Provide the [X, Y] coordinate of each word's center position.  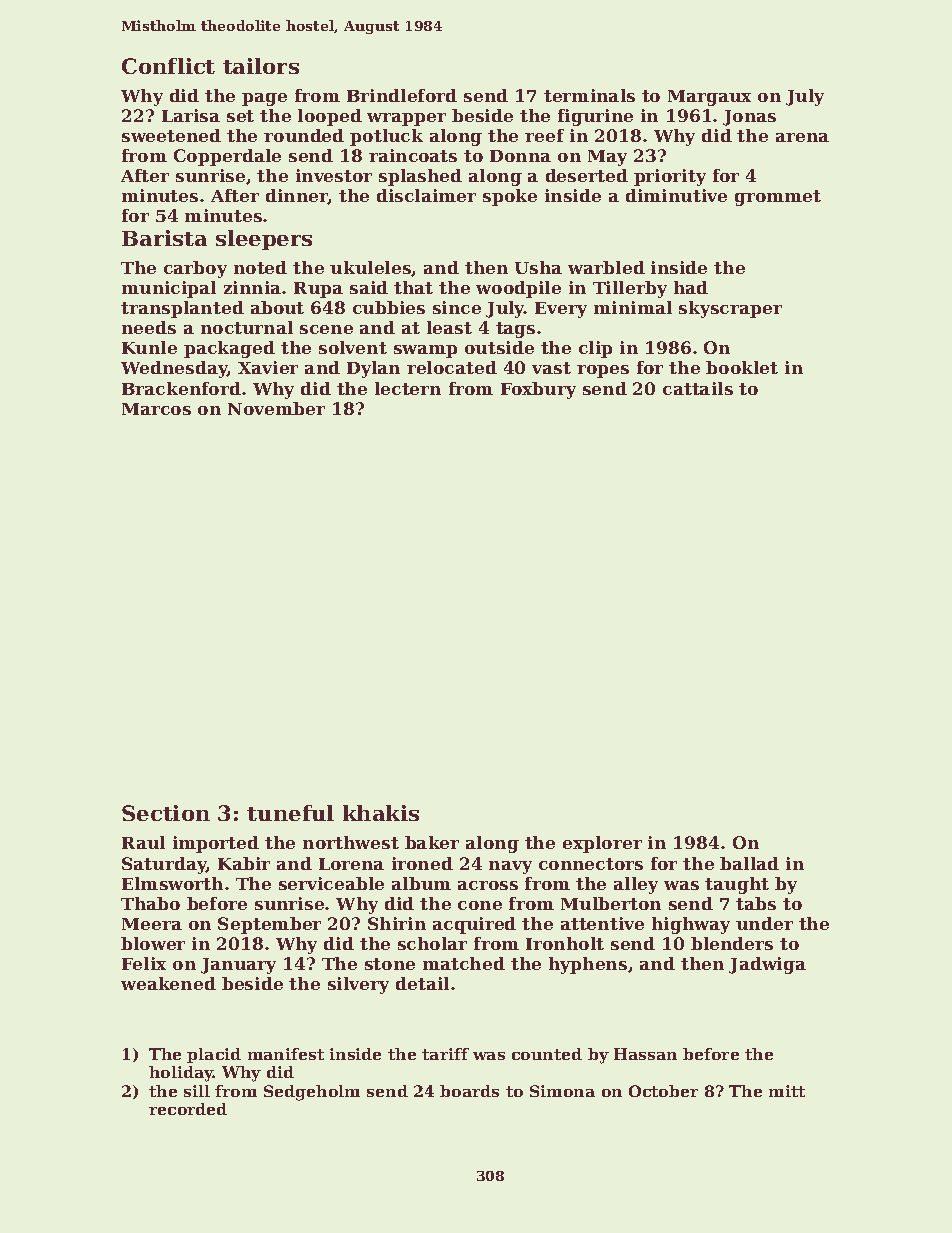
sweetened [171, 135]
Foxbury [538, 390]
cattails [698, 388]
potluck [386, 137]
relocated [452, 367]
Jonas [749, 118]
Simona [562, 1091]
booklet [742, 367]
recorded [188, 1109]
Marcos [156, 409]
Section [166, 813]
